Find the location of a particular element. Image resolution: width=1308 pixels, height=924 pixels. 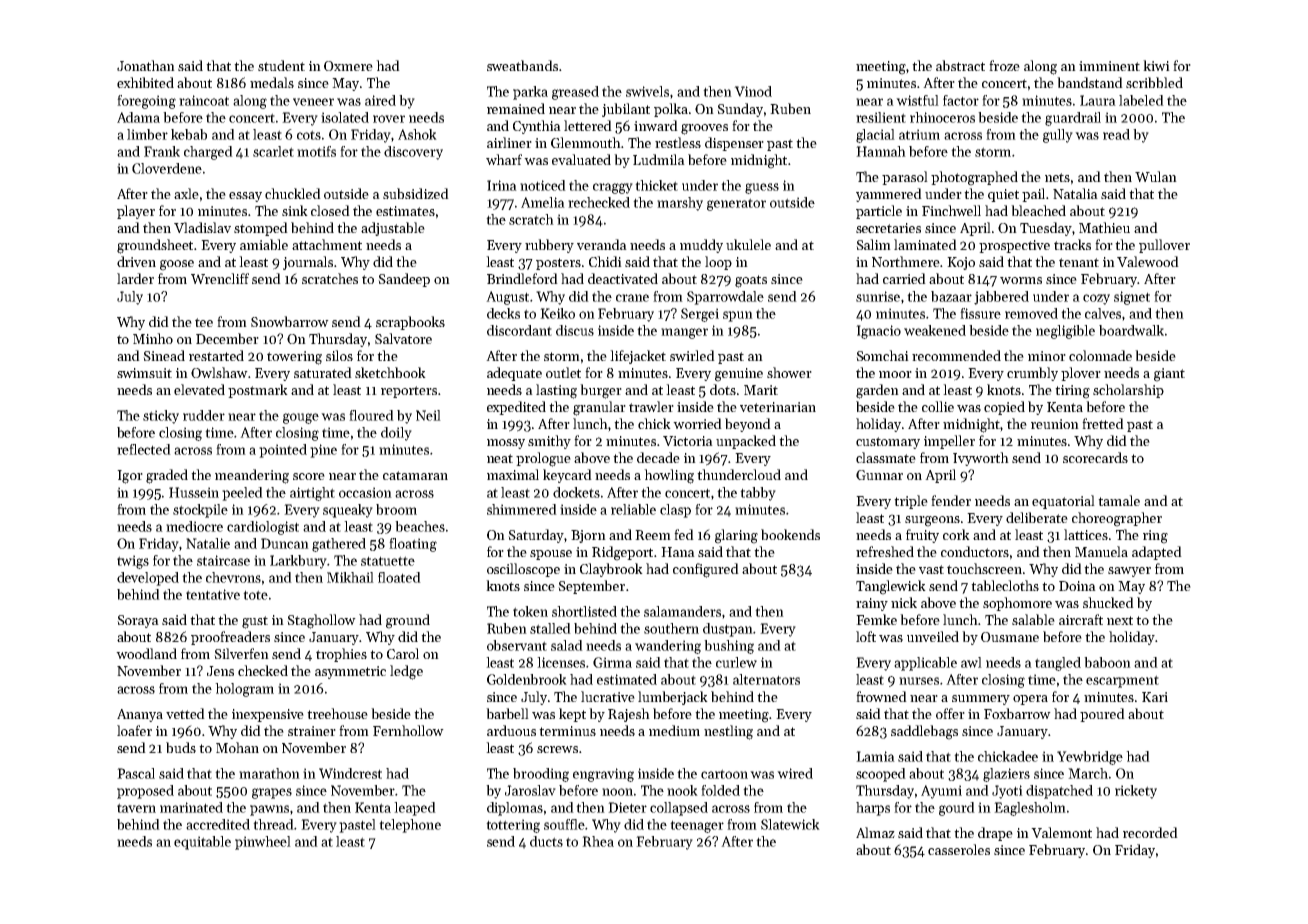

Rhea is located at coordinates (598, 841).
